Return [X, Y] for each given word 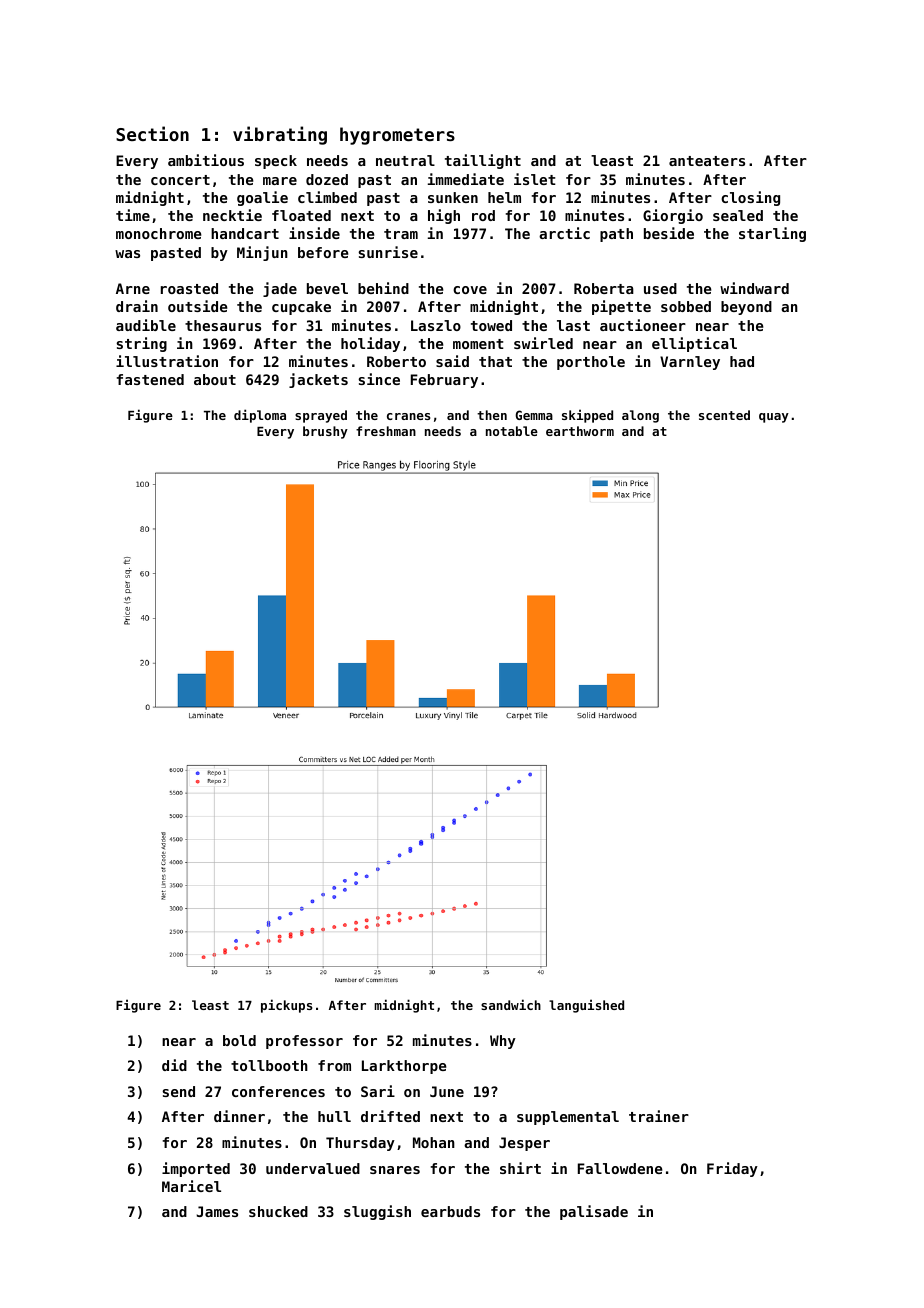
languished [586, 1006]
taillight [483, 161]
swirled [543, 343]
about [215, 379]
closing [750, 198]
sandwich [511, 1004]
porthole [591, 363]
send [178, 1091]
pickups [286, 1006]
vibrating [280, 135]
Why [503, 1042]
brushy [325, 432]
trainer [659, 1116]
